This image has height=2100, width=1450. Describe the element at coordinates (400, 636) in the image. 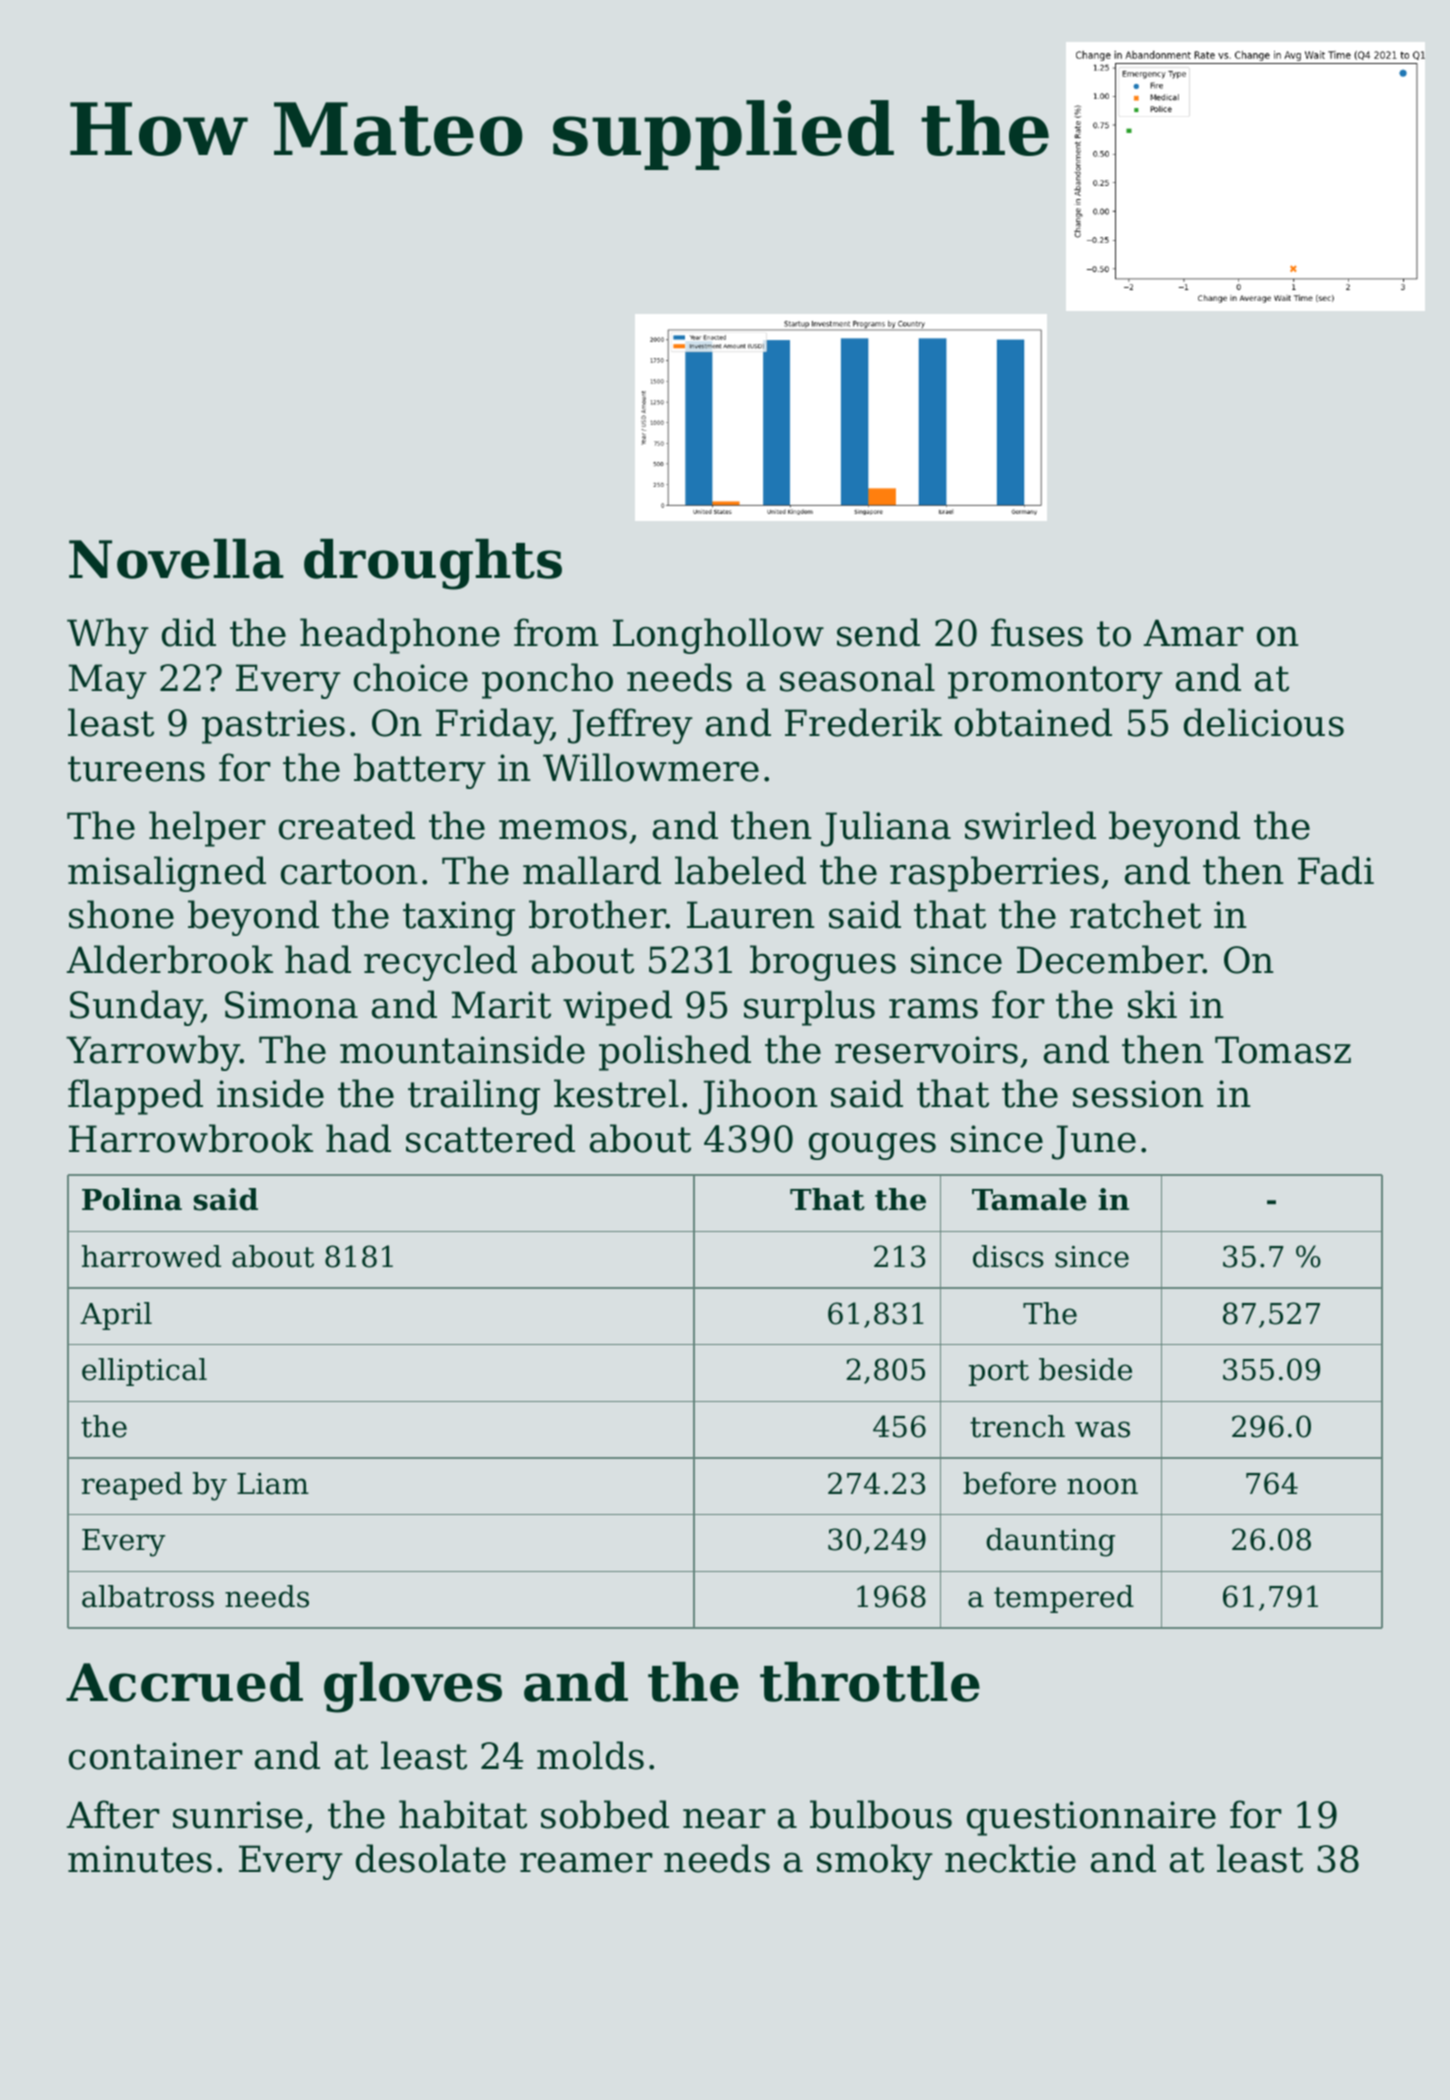

I see `headphone` at that location.
